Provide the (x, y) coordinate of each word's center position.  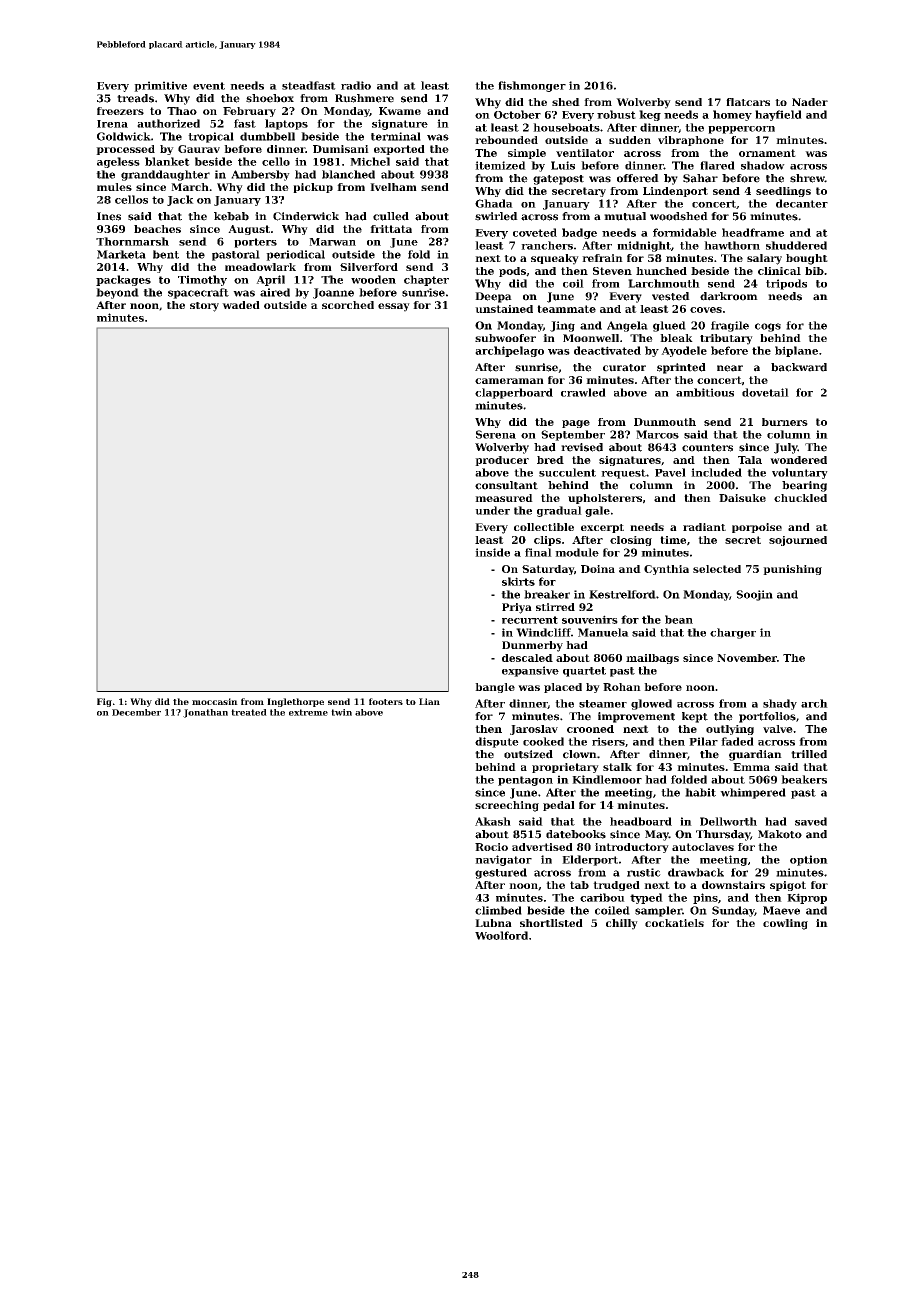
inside (492, 552)
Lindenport (675, 192)
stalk (617, 767)
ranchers (547, 245)
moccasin (215, 701)
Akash (493, 821)
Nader (810, 102)
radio (356, 85)
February (249, 112)
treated (249, 712)
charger (733, 633)
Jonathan (205, 713)
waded (241, 305)
